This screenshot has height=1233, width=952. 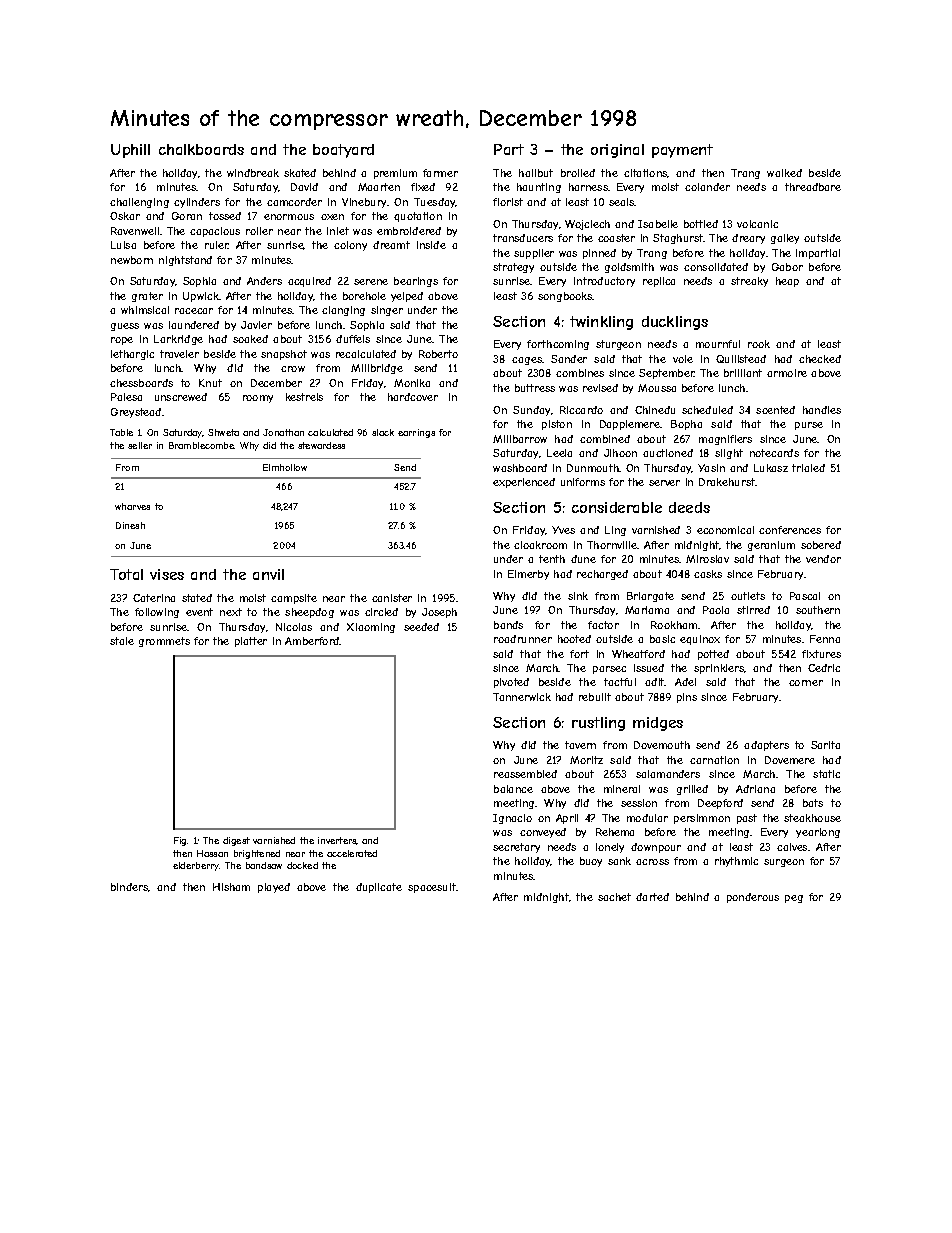 What do you see at coordinates (534, 254) in the screenshot?
I see `supplier` at bounding box center [534, 254].
